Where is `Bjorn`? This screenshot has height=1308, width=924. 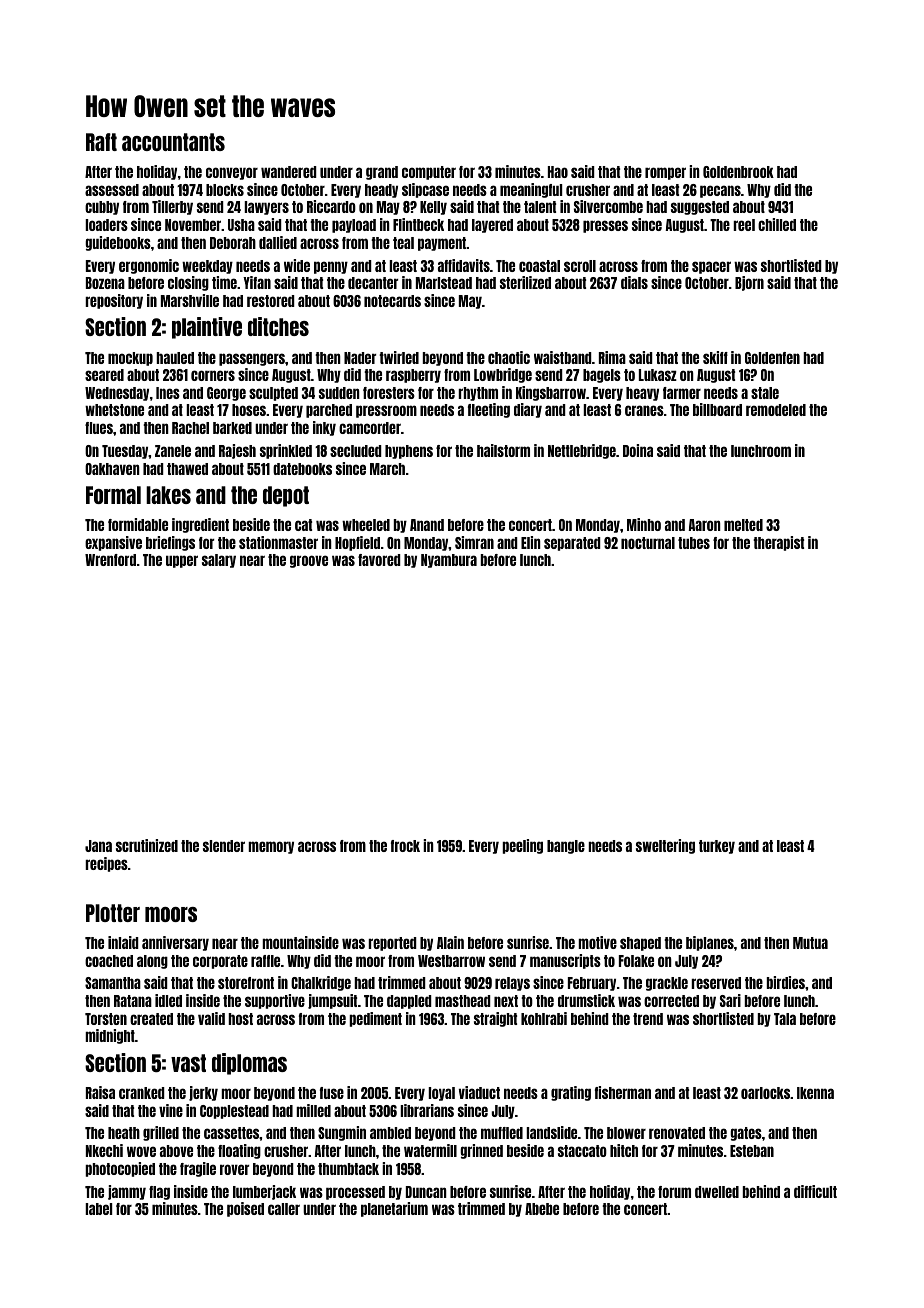 Bjorn is located at coordinates (749, 283).
